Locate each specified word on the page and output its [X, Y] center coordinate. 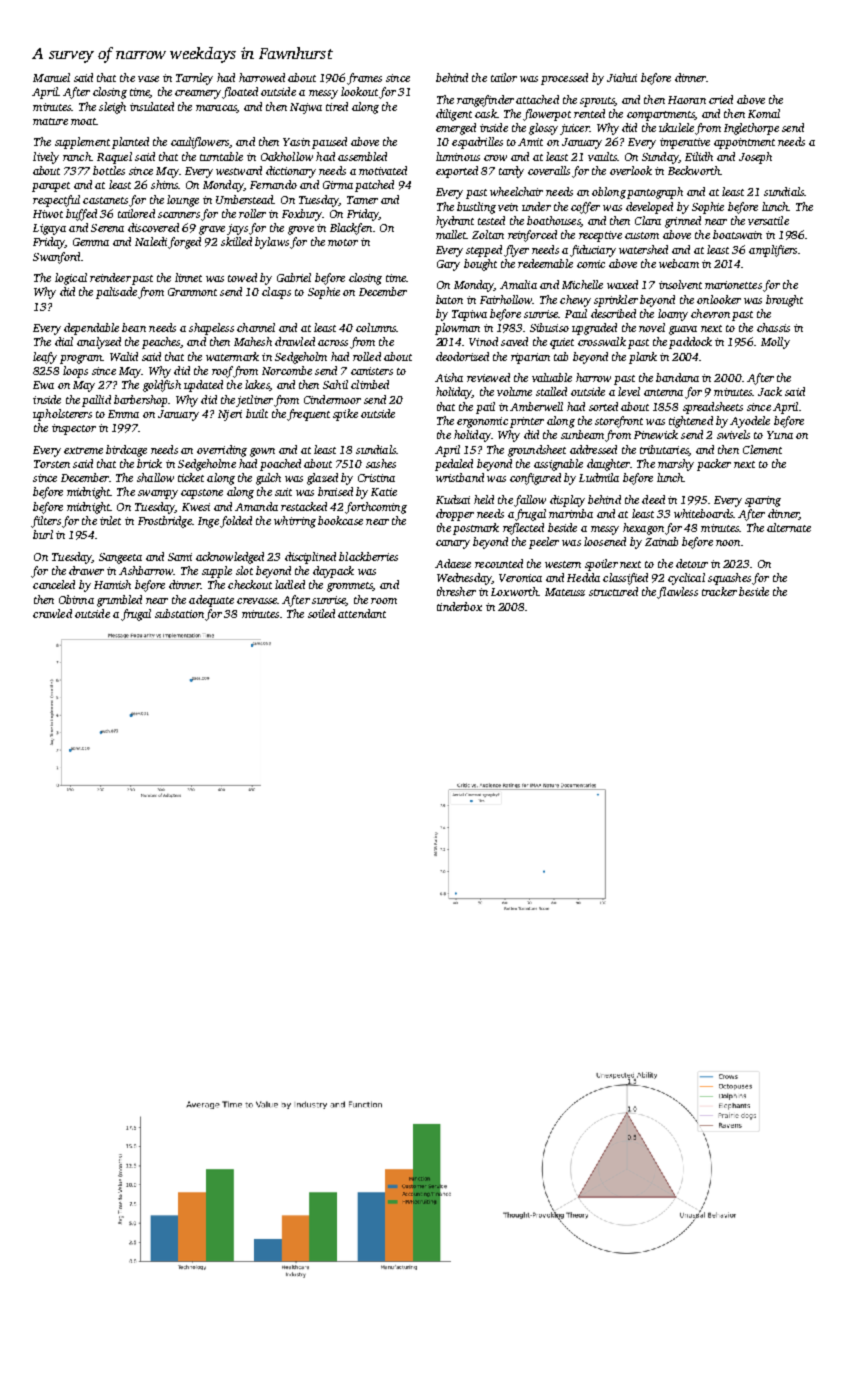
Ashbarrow [146, 570]
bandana [677, 377]
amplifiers [773, 251]
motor [343, 242]
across [333, 343]
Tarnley [194, 79]
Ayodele [750, 422]
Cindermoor [332, 399]
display [567, 501]
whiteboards [703, 513]
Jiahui [622, 77]
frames [364, 79]
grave [212, 230]
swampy [158, 494]
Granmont [192, 292]
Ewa [43, 385]
